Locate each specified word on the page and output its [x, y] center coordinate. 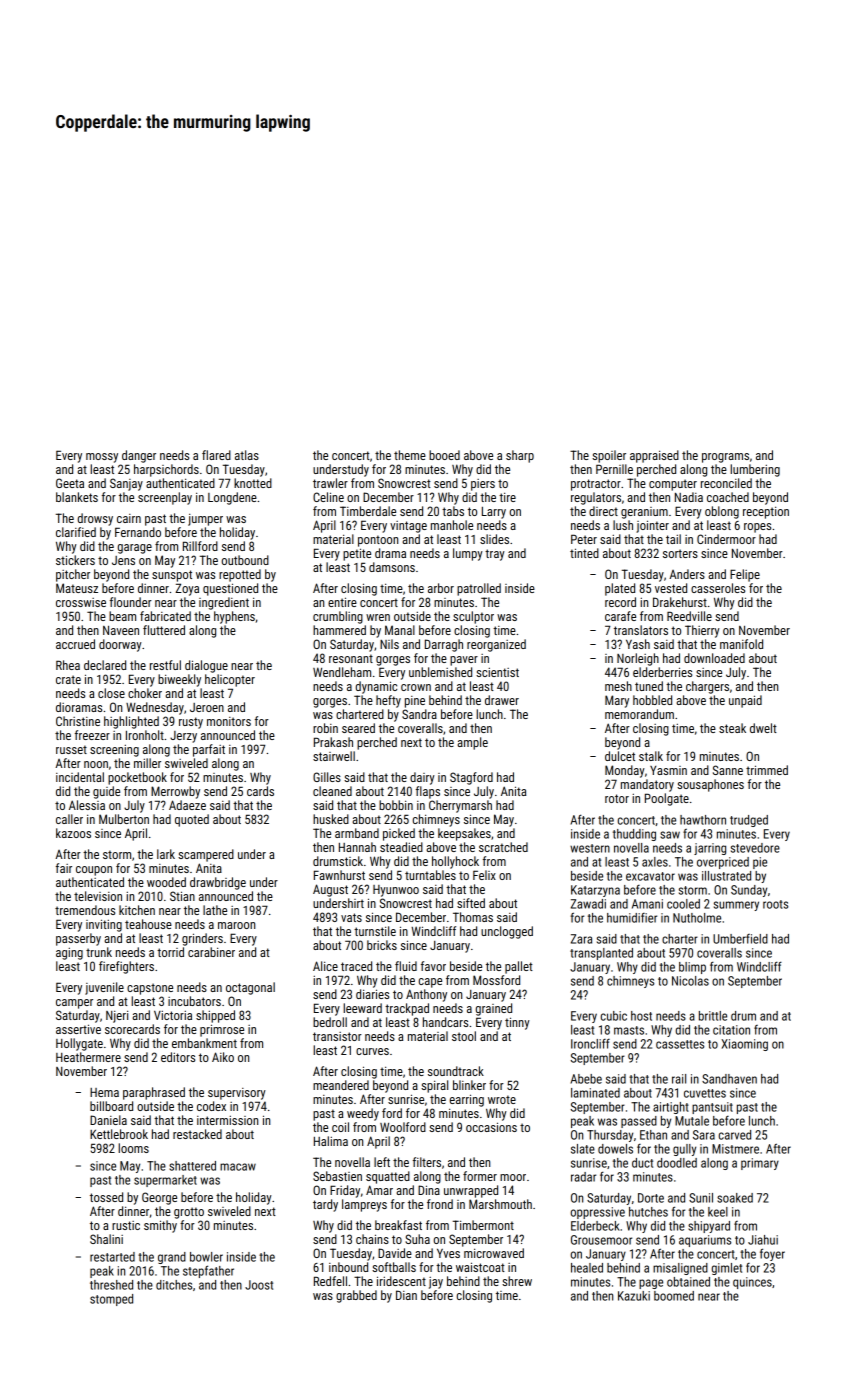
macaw [238, 1167]
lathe [215, 910]
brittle [713, 1016]
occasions [491, 1127]
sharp [520, 456]
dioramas [79, 707]
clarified [76, 532]
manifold [741, 644]
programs [725, 458]
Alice [325, 966]
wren [378, 617]
